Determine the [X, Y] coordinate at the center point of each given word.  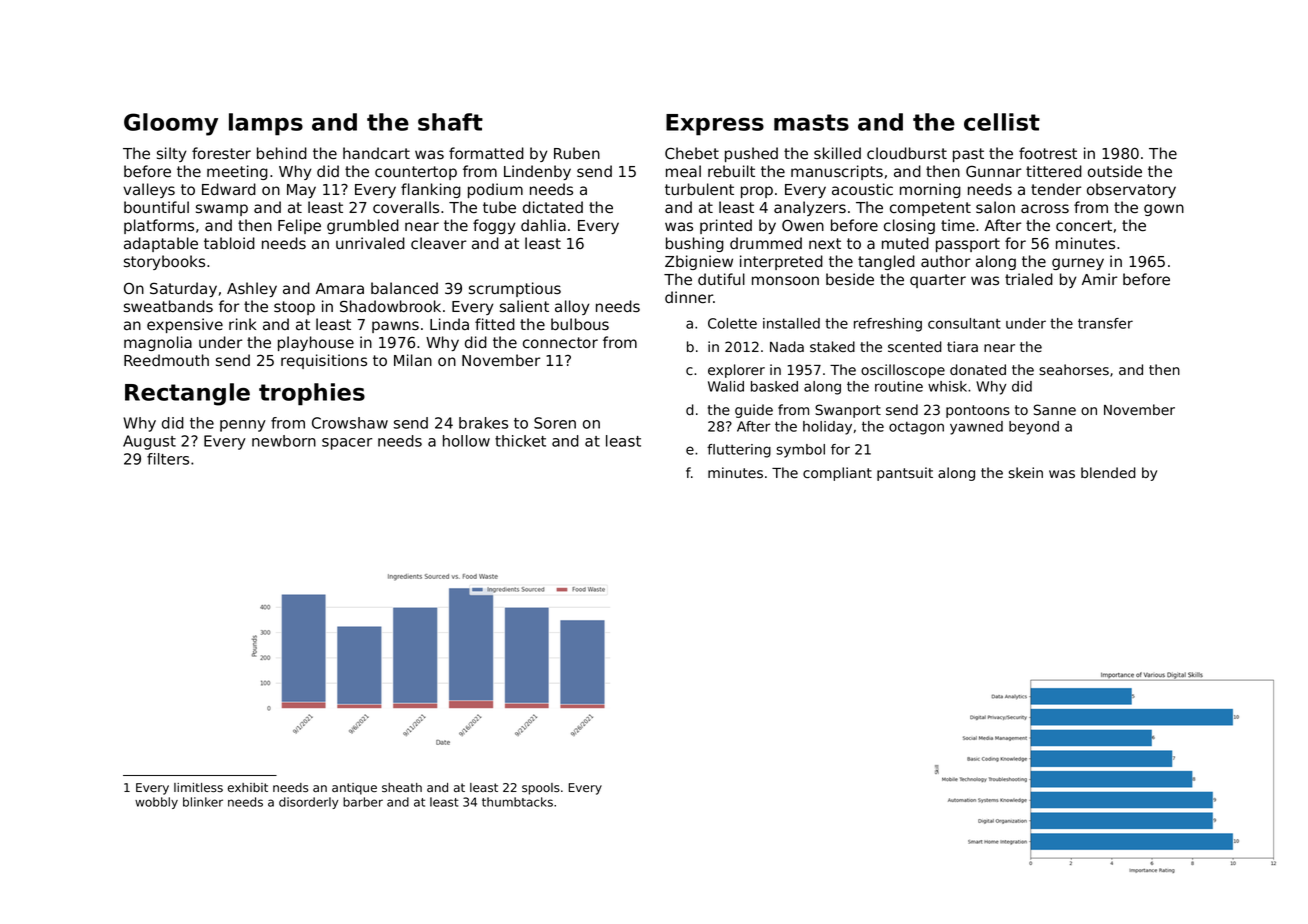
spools [541, 789]
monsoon [785, 281]
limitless [198, 787]
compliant [837, 474]
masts [811, 122]
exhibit [248, 787]
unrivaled [370, 243]
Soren [555, 423]
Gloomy [171, 124]
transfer [1105, 323]
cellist [1002, 122]
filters [168, 459]
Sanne [1055, 410]
